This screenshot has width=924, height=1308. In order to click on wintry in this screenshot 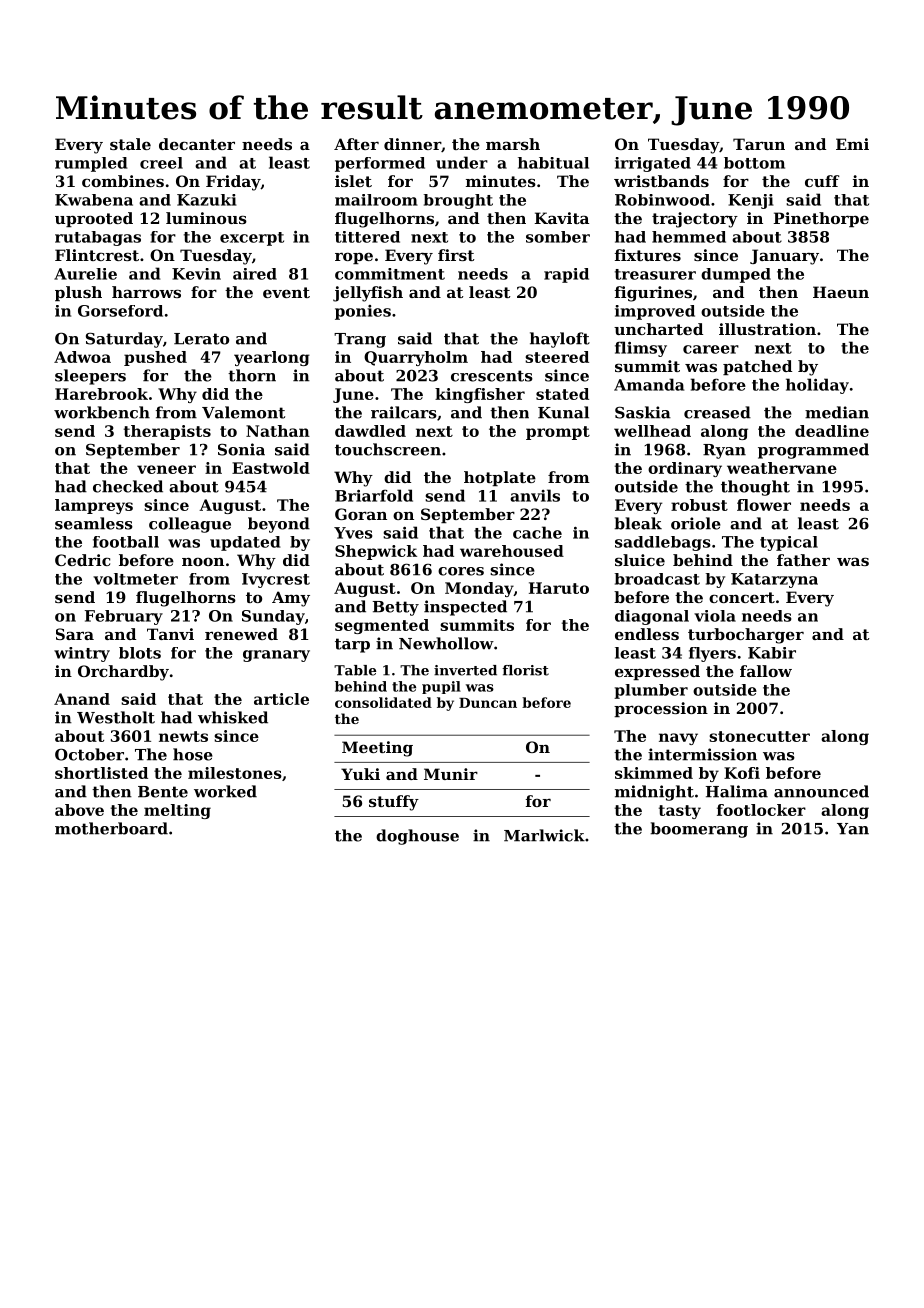, I will do `click(82, 654)`.
